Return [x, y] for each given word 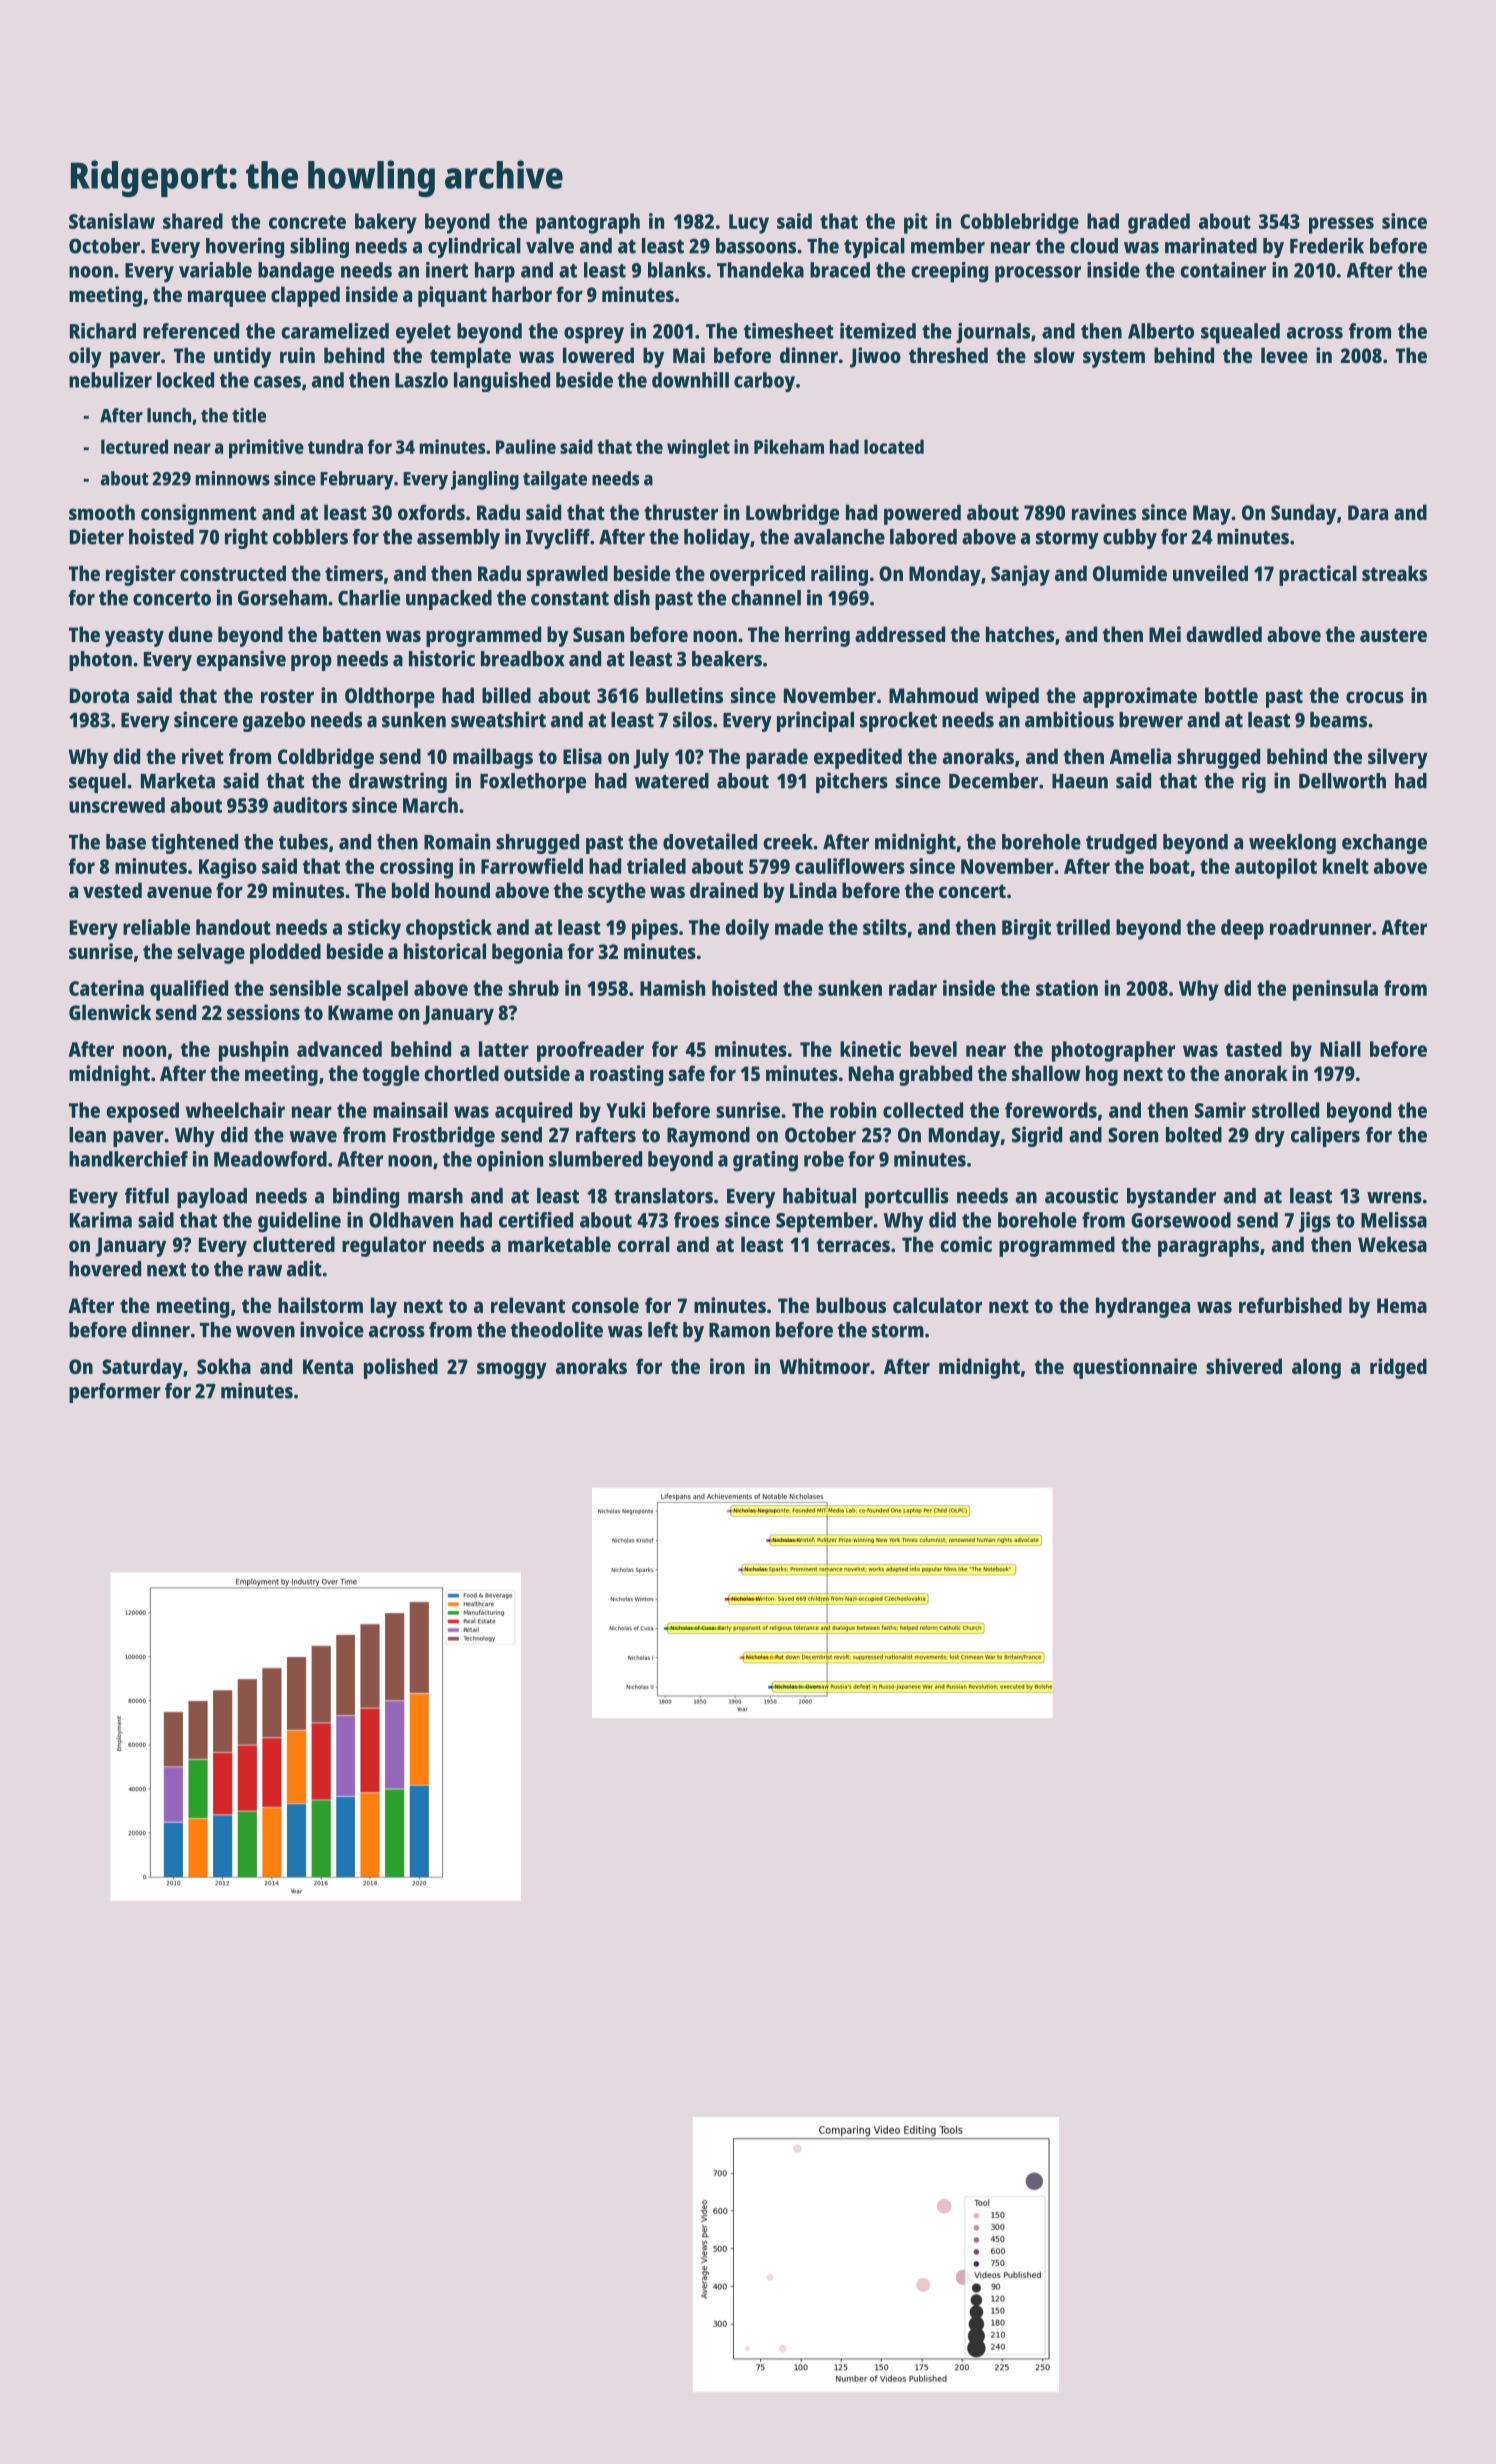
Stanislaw [112, 221]
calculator [937, 1305]
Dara [1368, 512]
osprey [594, 335]
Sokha [224, 1366]
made [799, 927]
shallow [1046, 1073]
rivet [203, 756]
